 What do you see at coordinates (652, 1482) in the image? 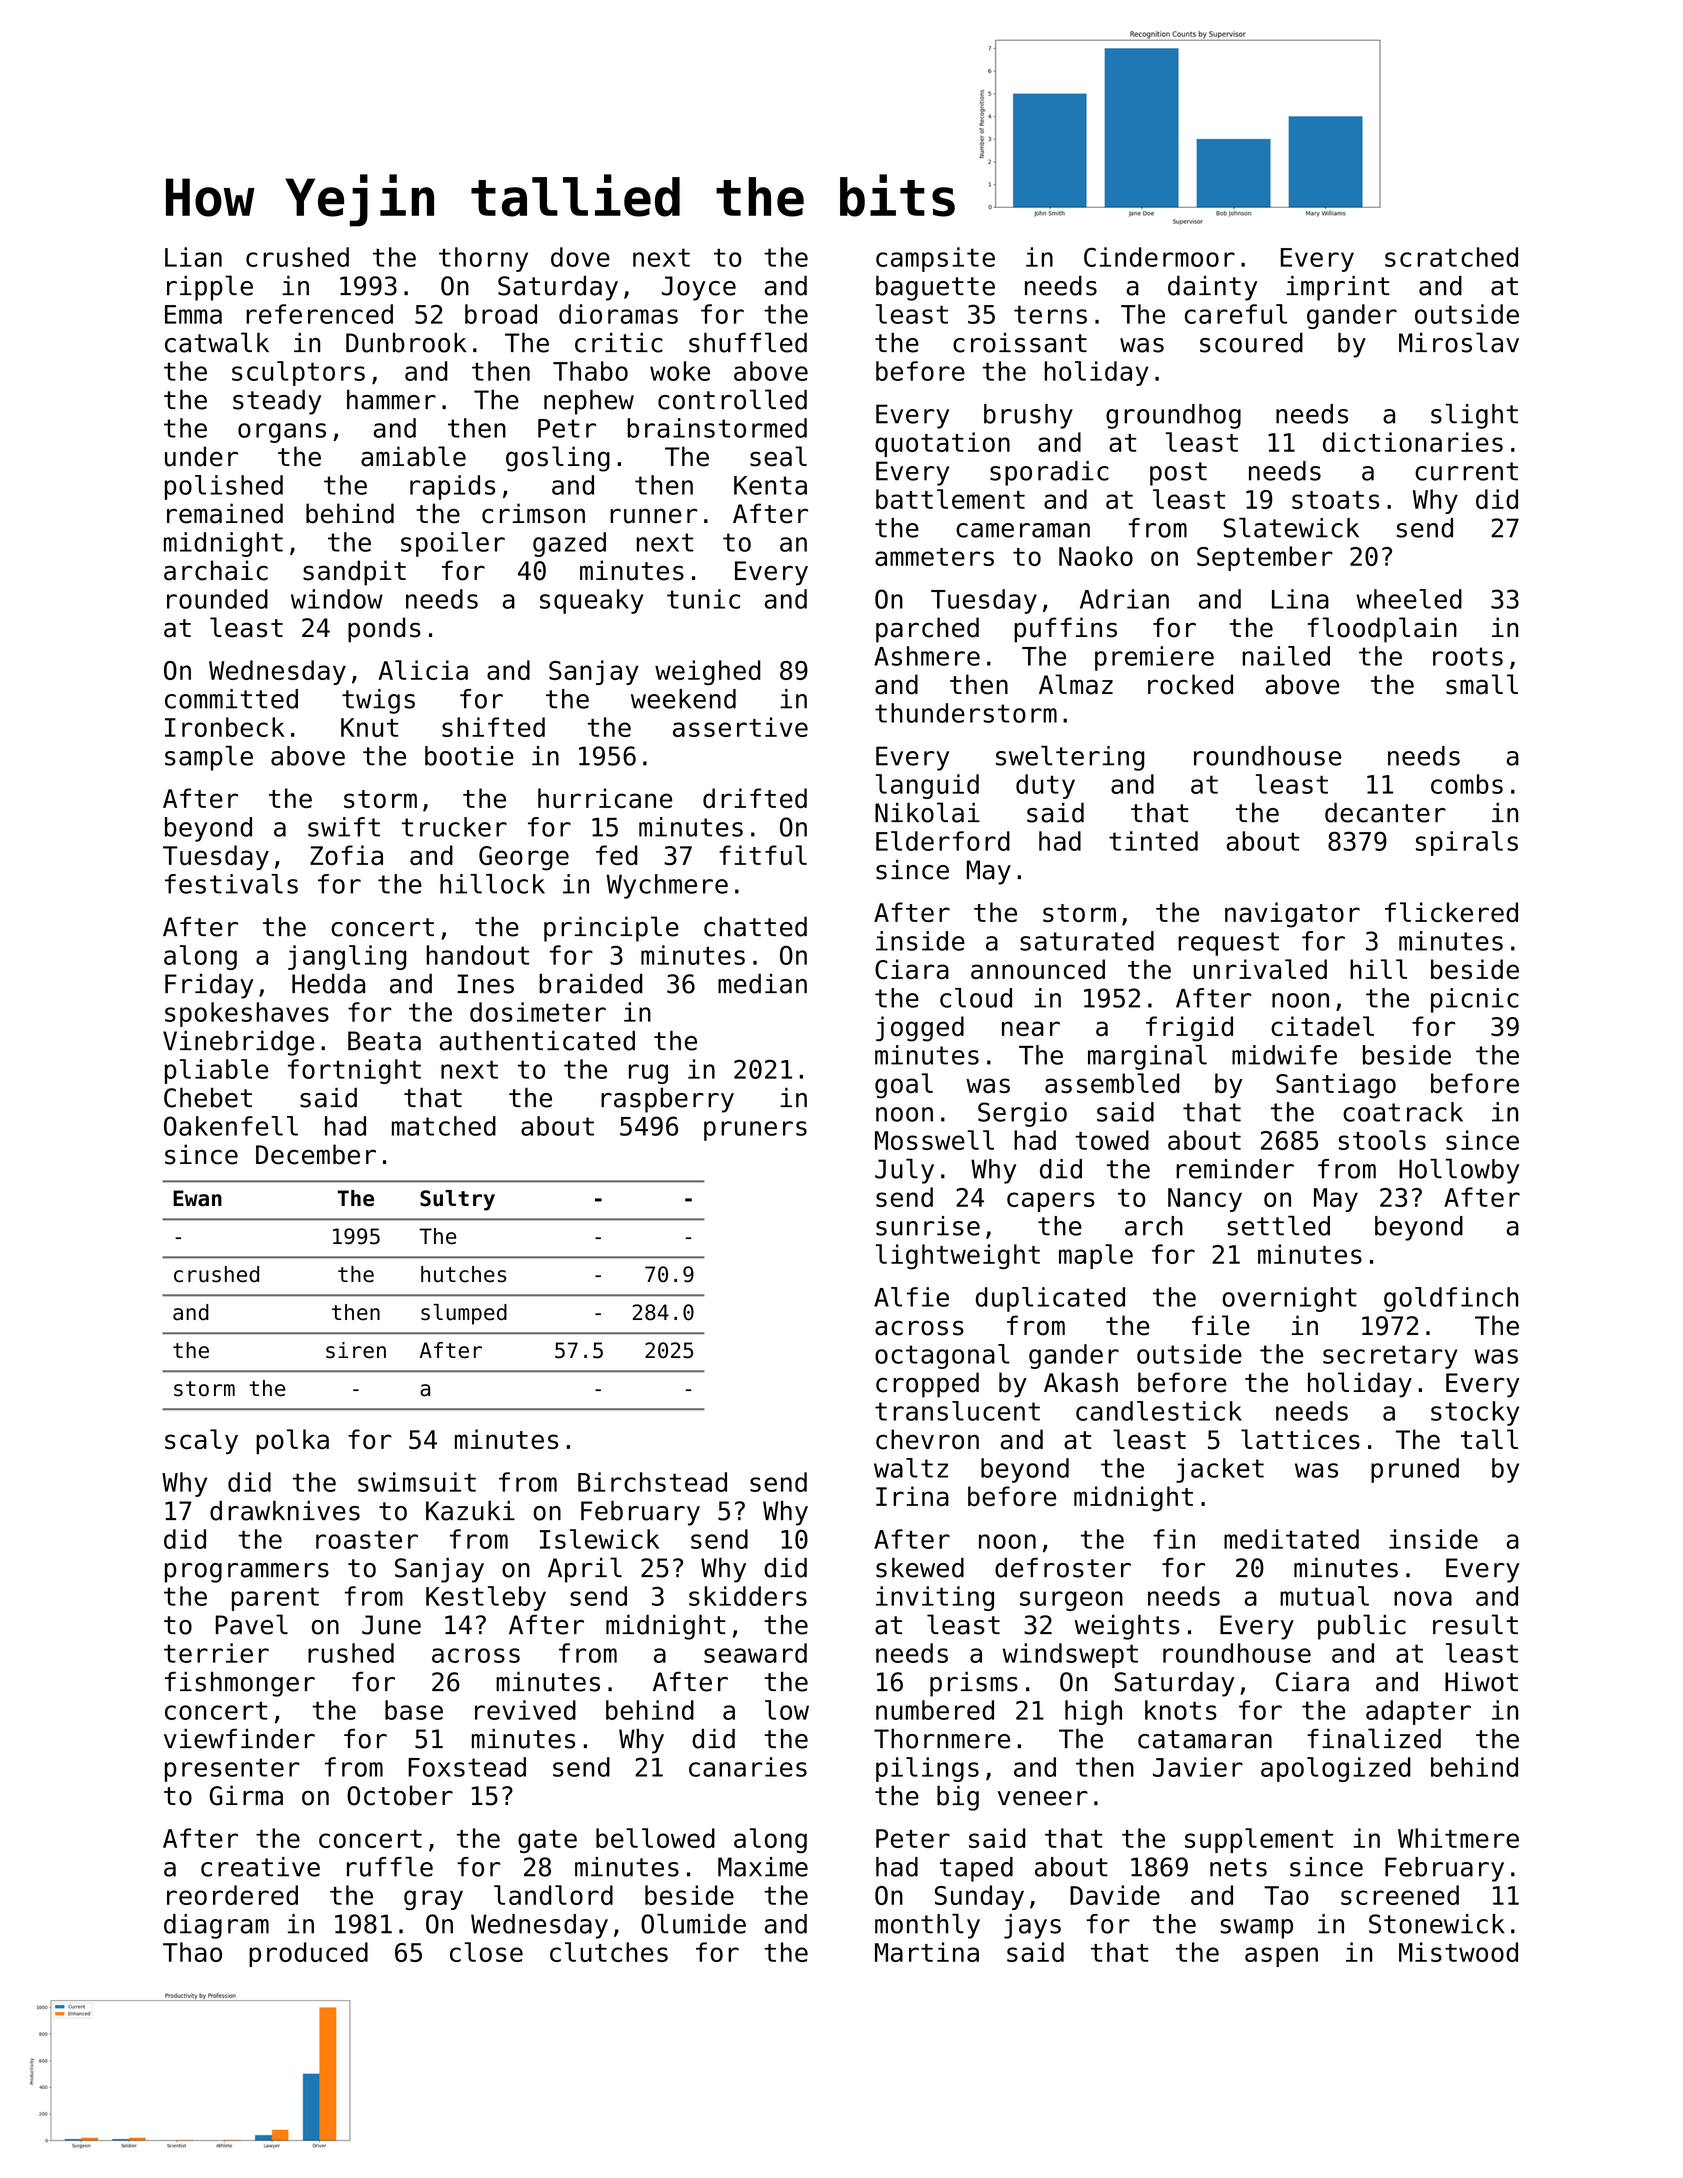
I see `Birchstead` at bounding box center [652, 1482].
